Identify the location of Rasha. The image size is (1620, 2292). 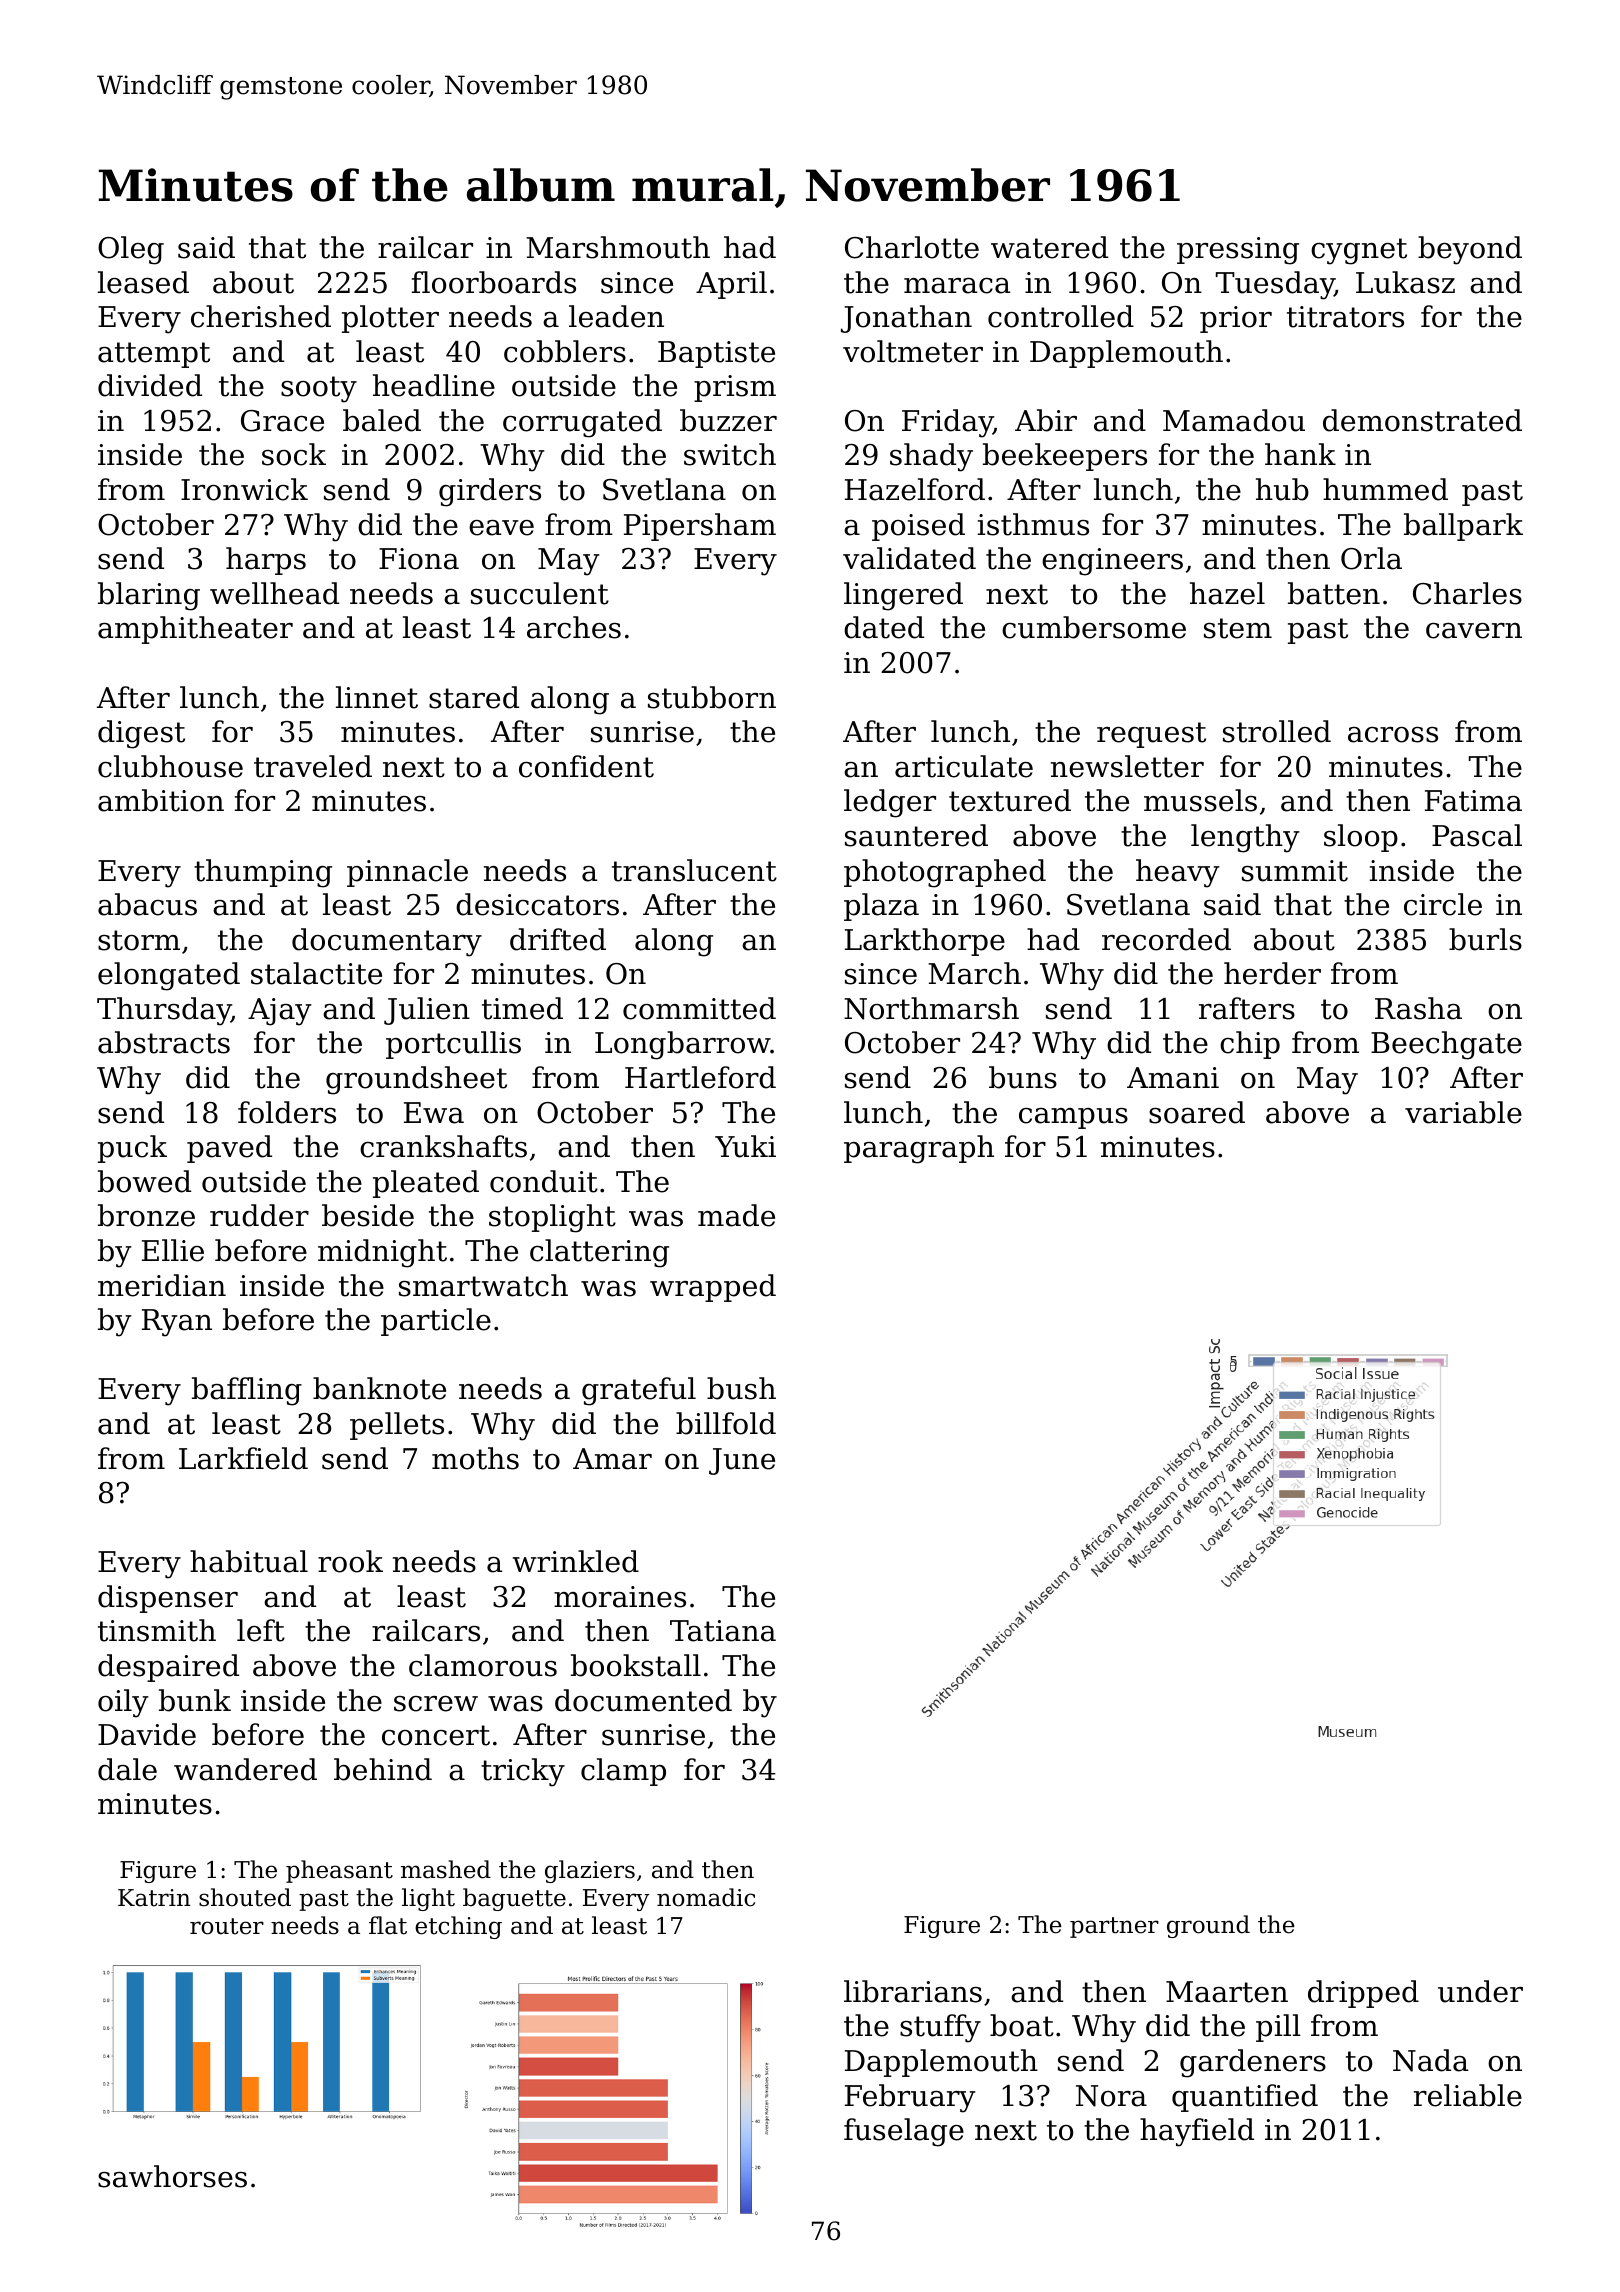
(1418, 1008).
